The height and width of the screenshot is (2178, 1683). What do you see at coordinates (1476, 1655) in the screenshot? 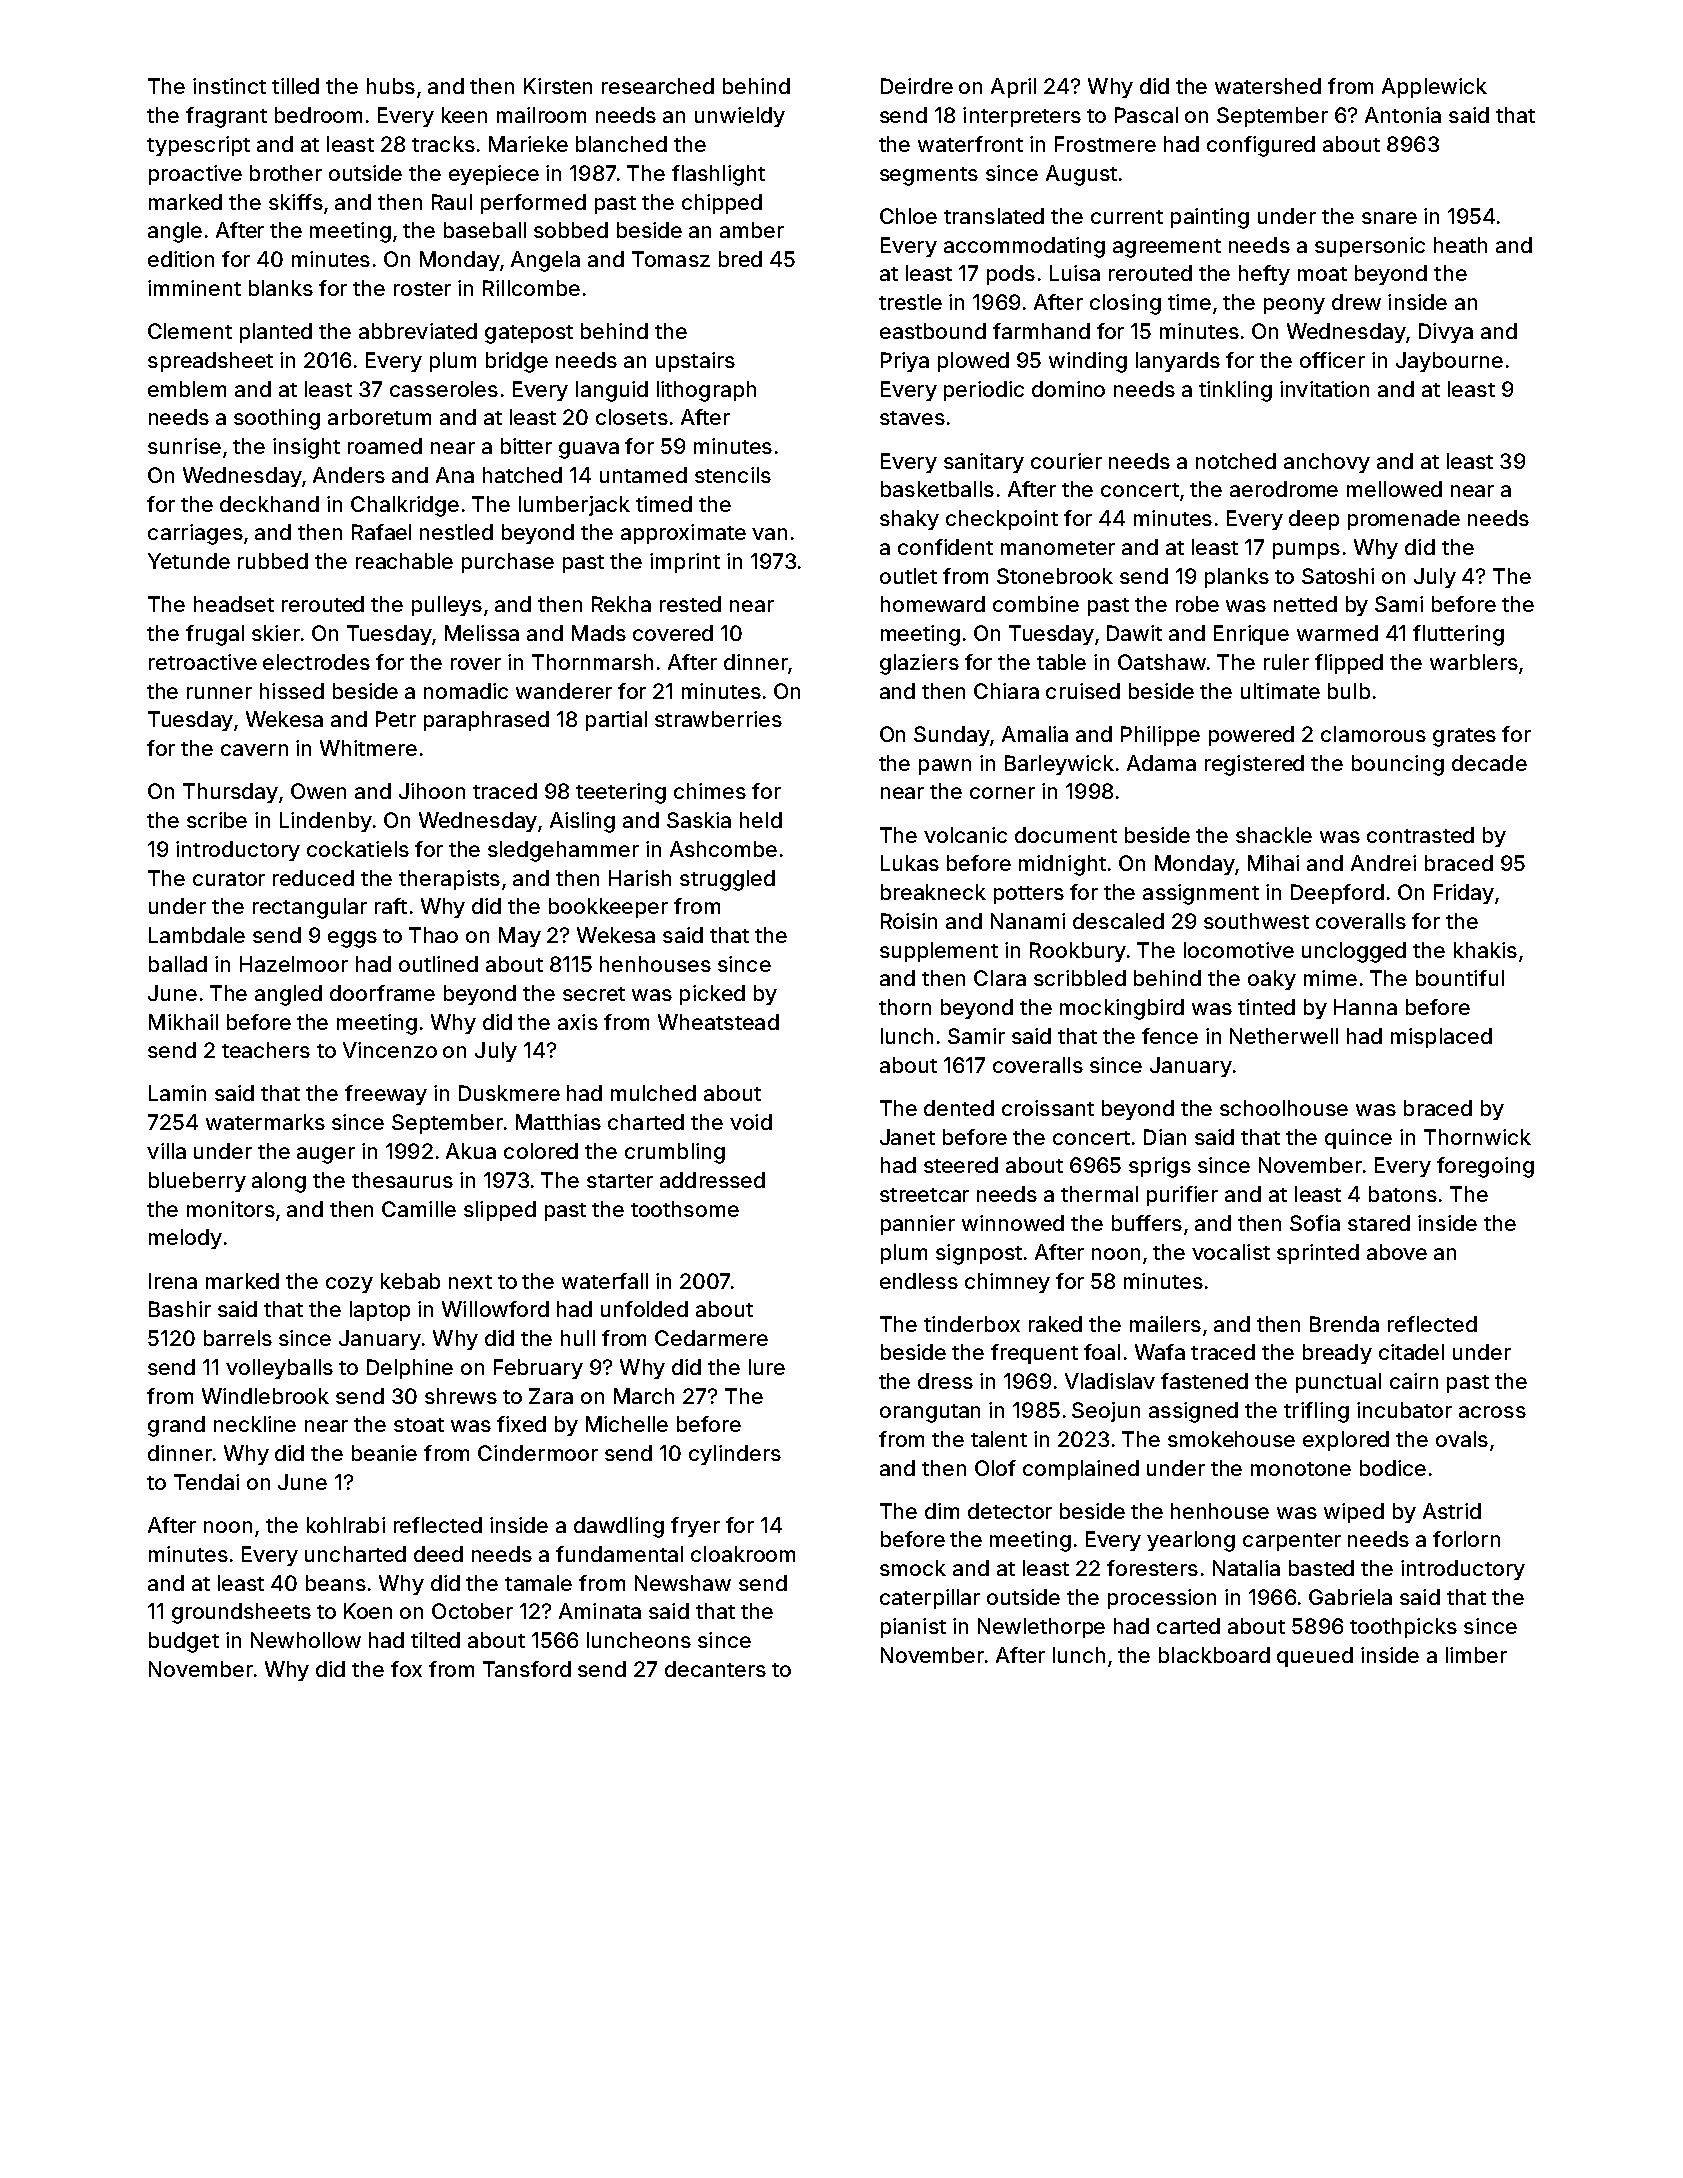
I see `limber` at bounding box center [1476, 1655].
